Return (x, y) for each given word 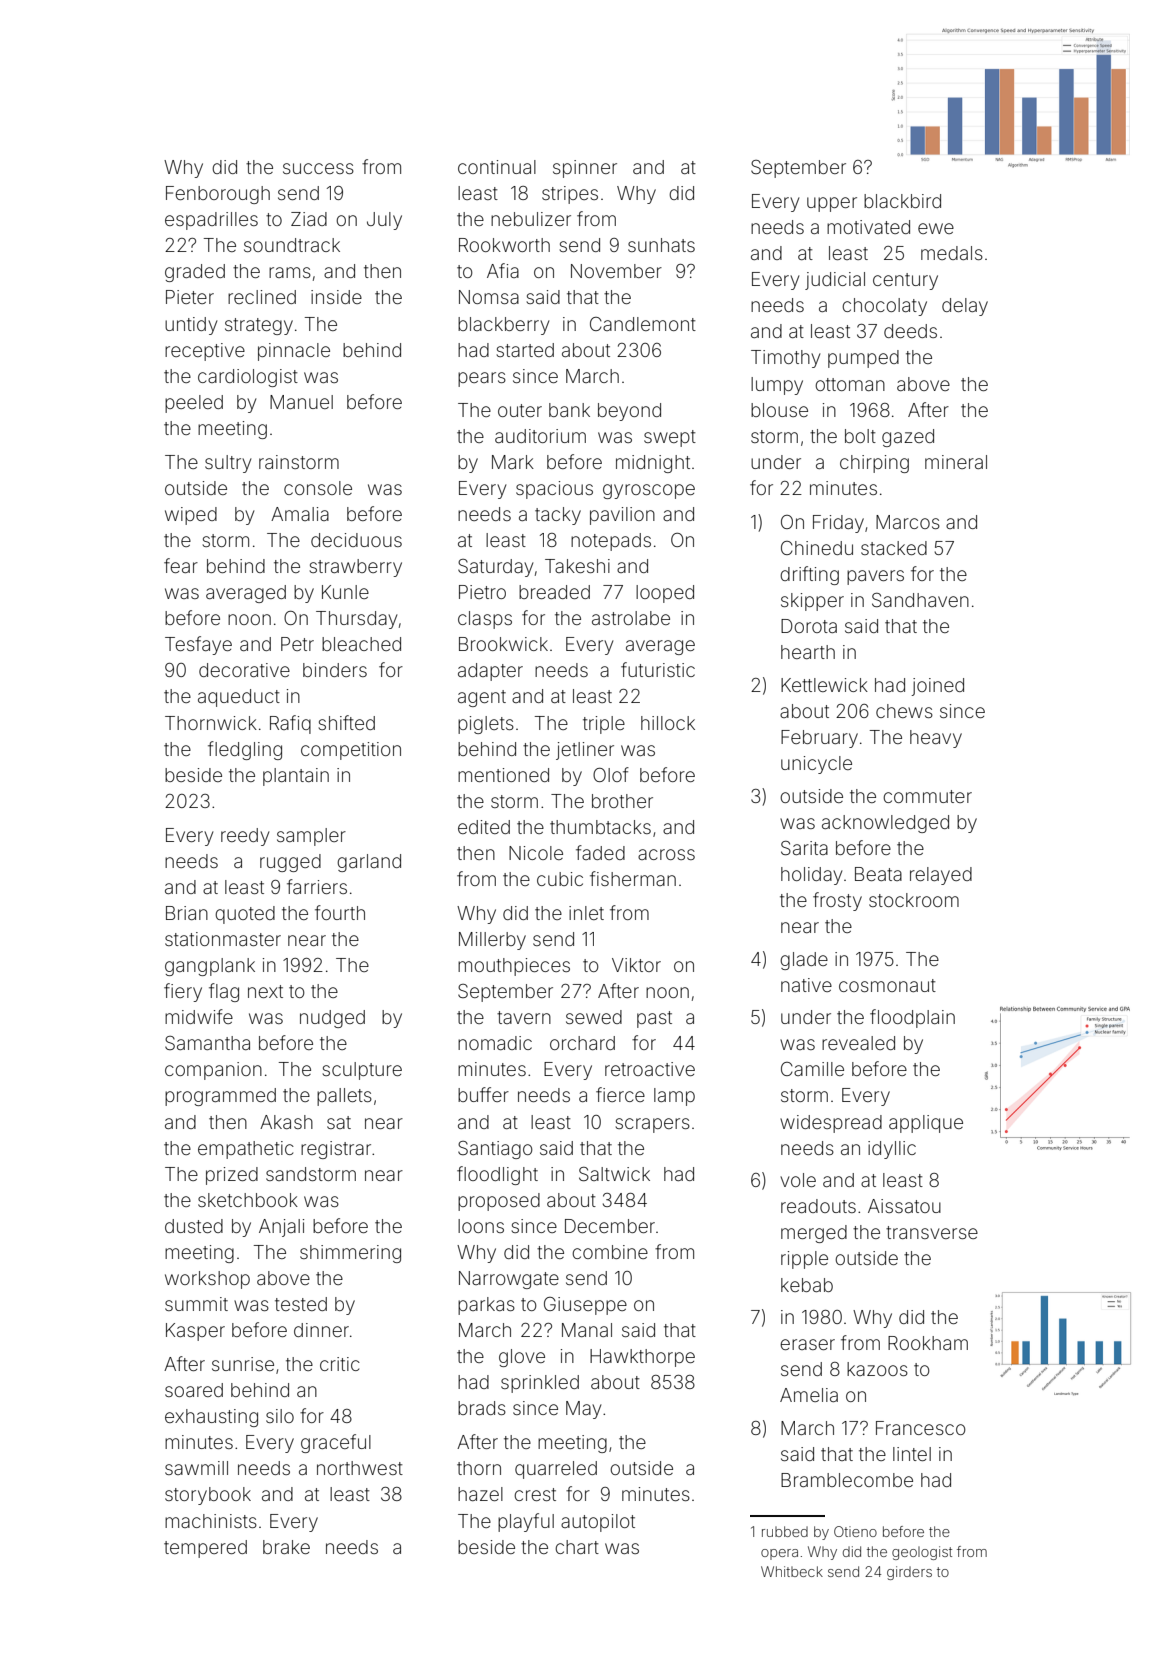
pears (482, 379)
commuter (927, 796)
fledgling (245, 750)
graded (195, 273)
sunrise (243, 1364)
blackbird (902, 201)
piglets (486, 725)
